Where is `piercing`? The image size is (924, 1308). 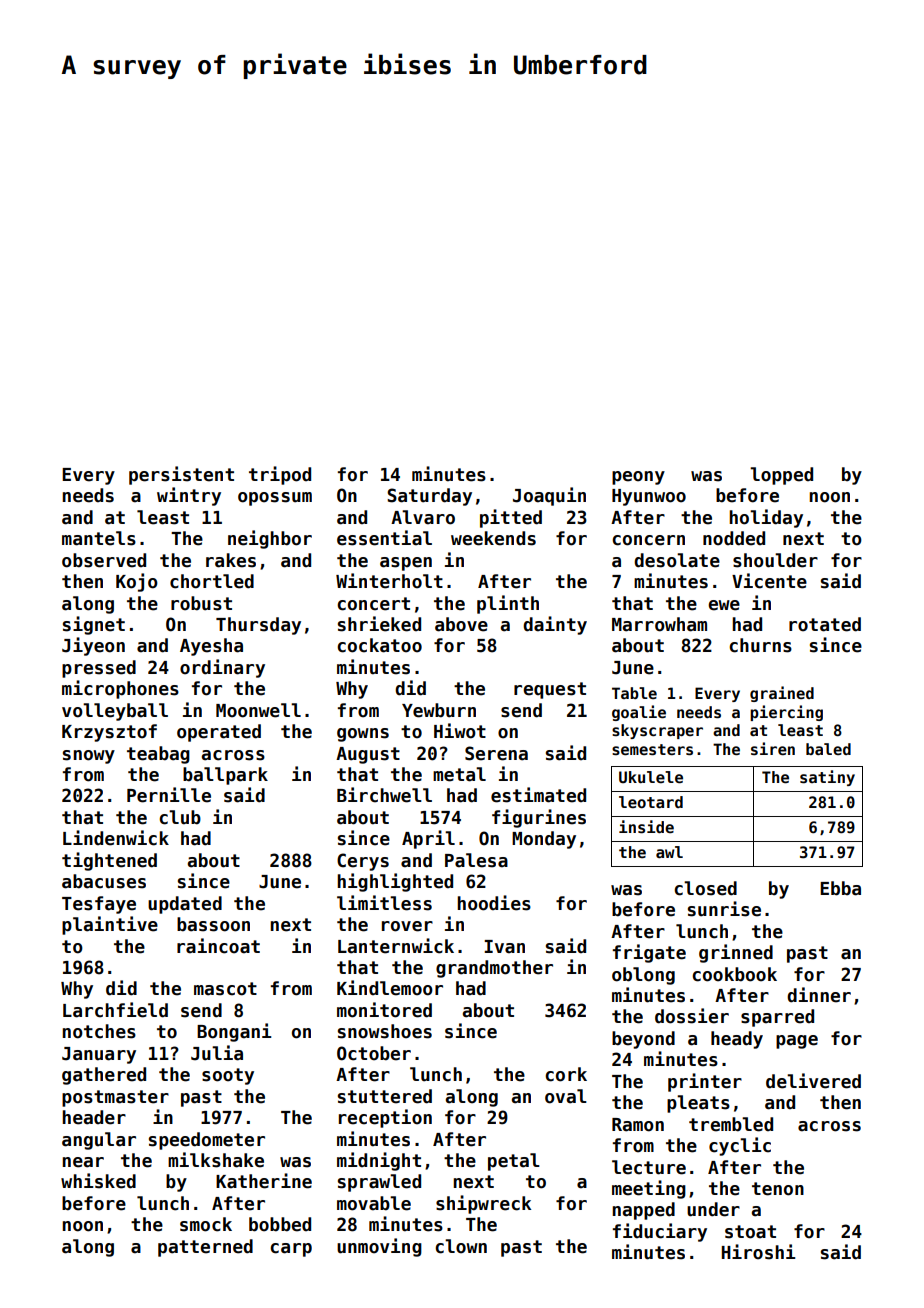
piercing is located at coordinates (786, 713).
